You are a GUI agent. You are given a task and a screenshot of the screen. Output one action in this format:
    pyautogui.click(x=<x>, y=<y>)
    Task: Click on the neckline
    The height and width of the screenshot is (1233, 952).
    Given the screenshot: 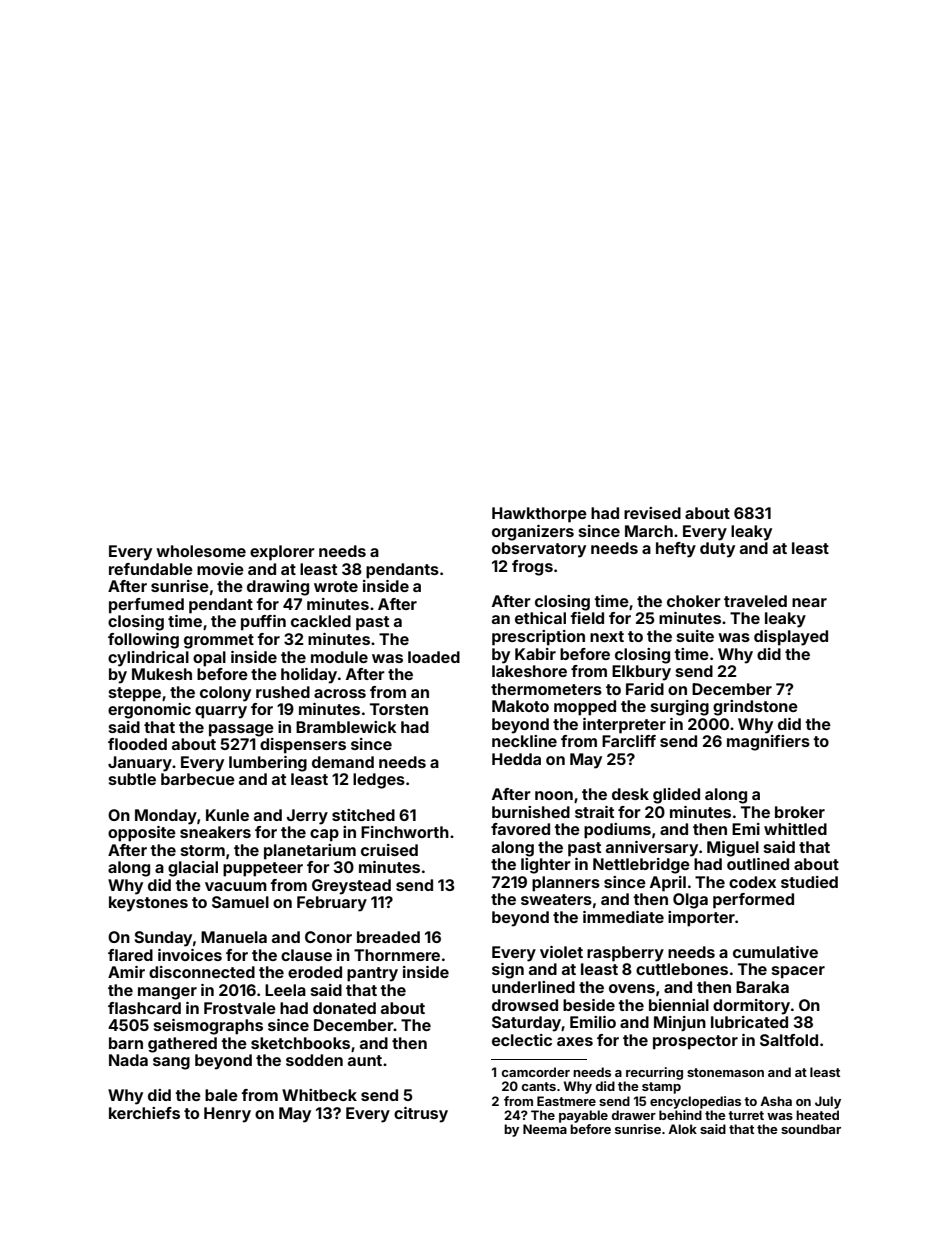 What is the action you would take?
    pyautogui.click(x=524, y=741)
